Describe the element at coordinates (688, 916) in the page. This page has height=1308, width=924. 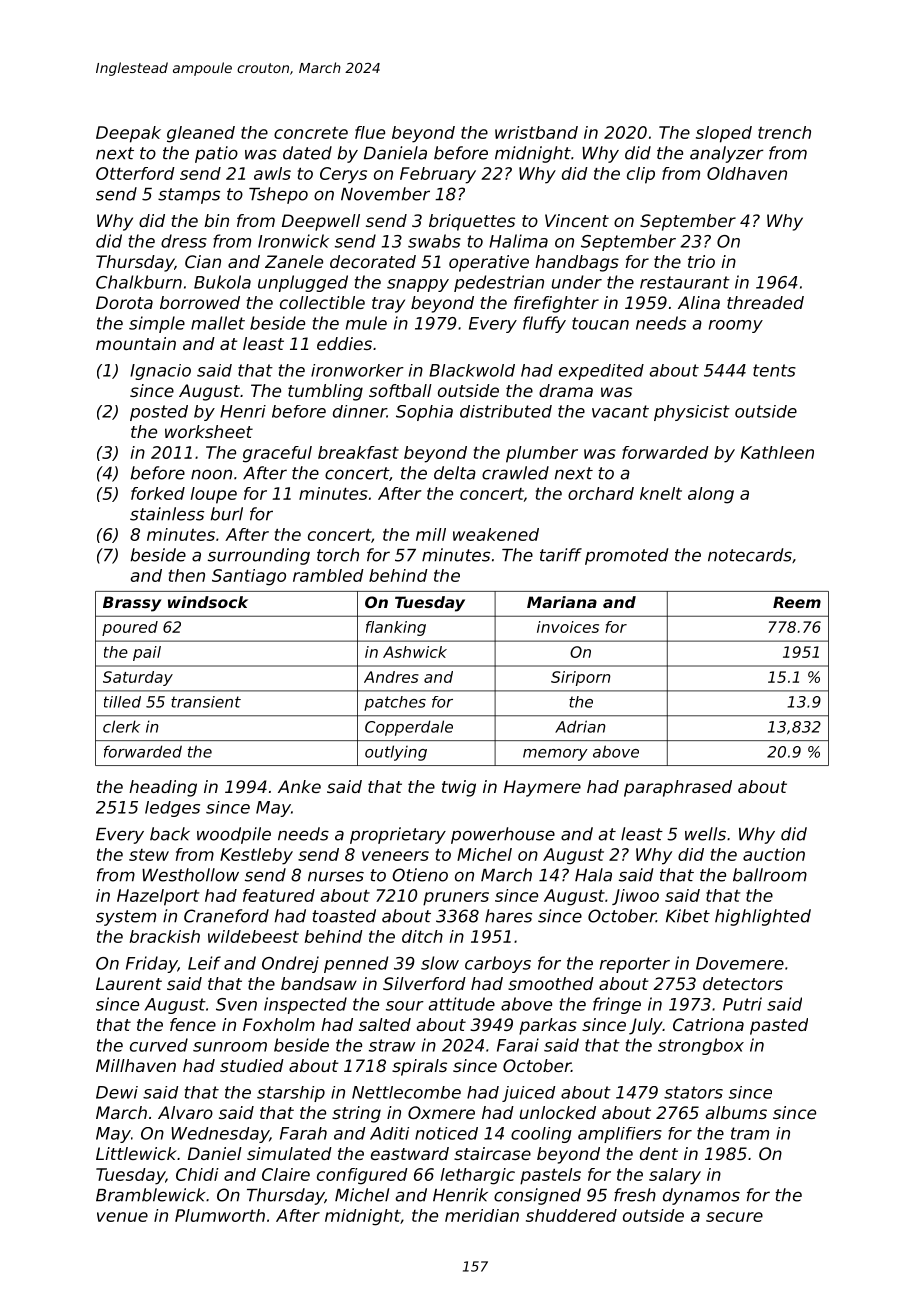
I see `Kibet` at that location.
